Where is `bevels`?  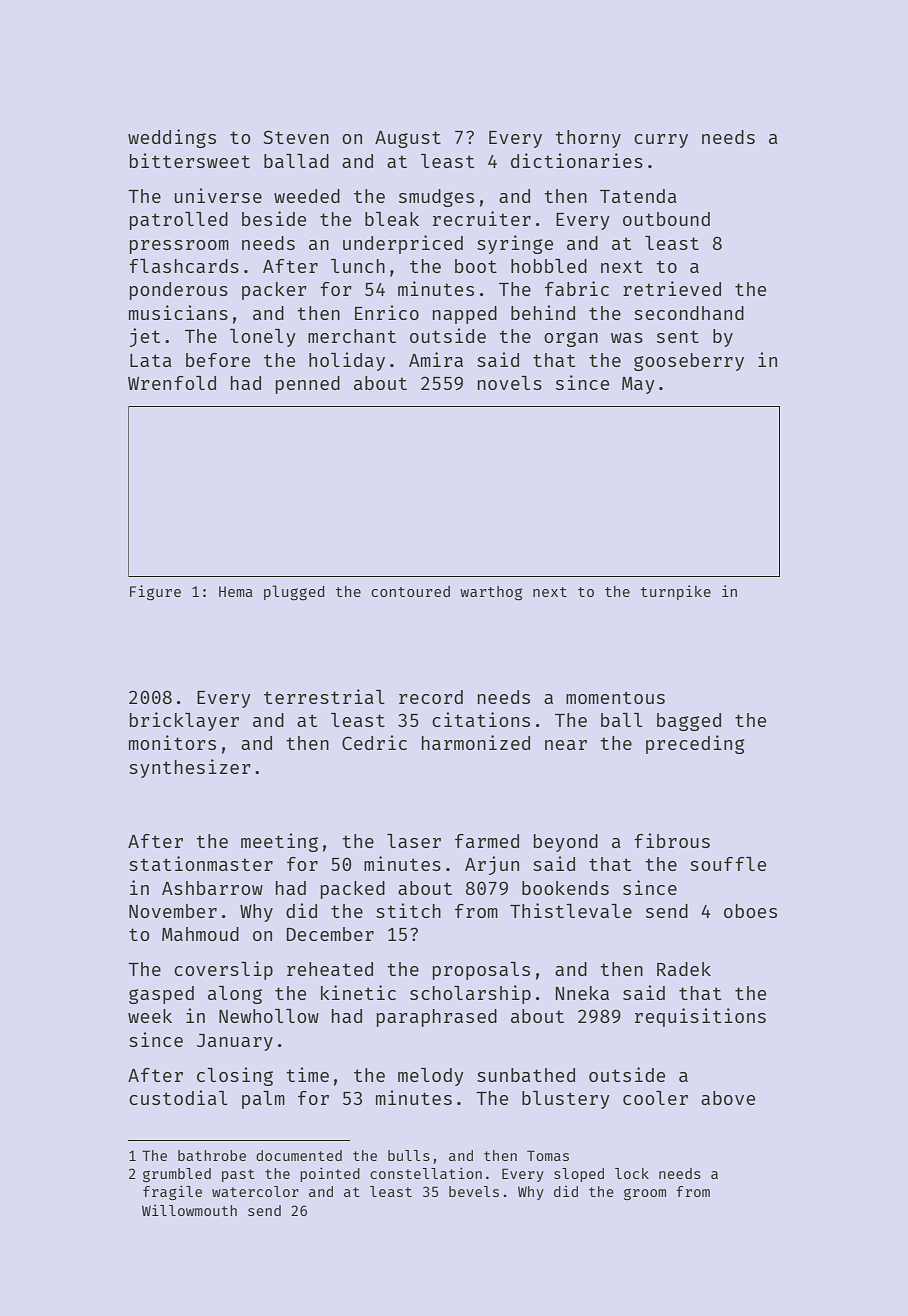 bevels is located at coordinates (474, 1191).
